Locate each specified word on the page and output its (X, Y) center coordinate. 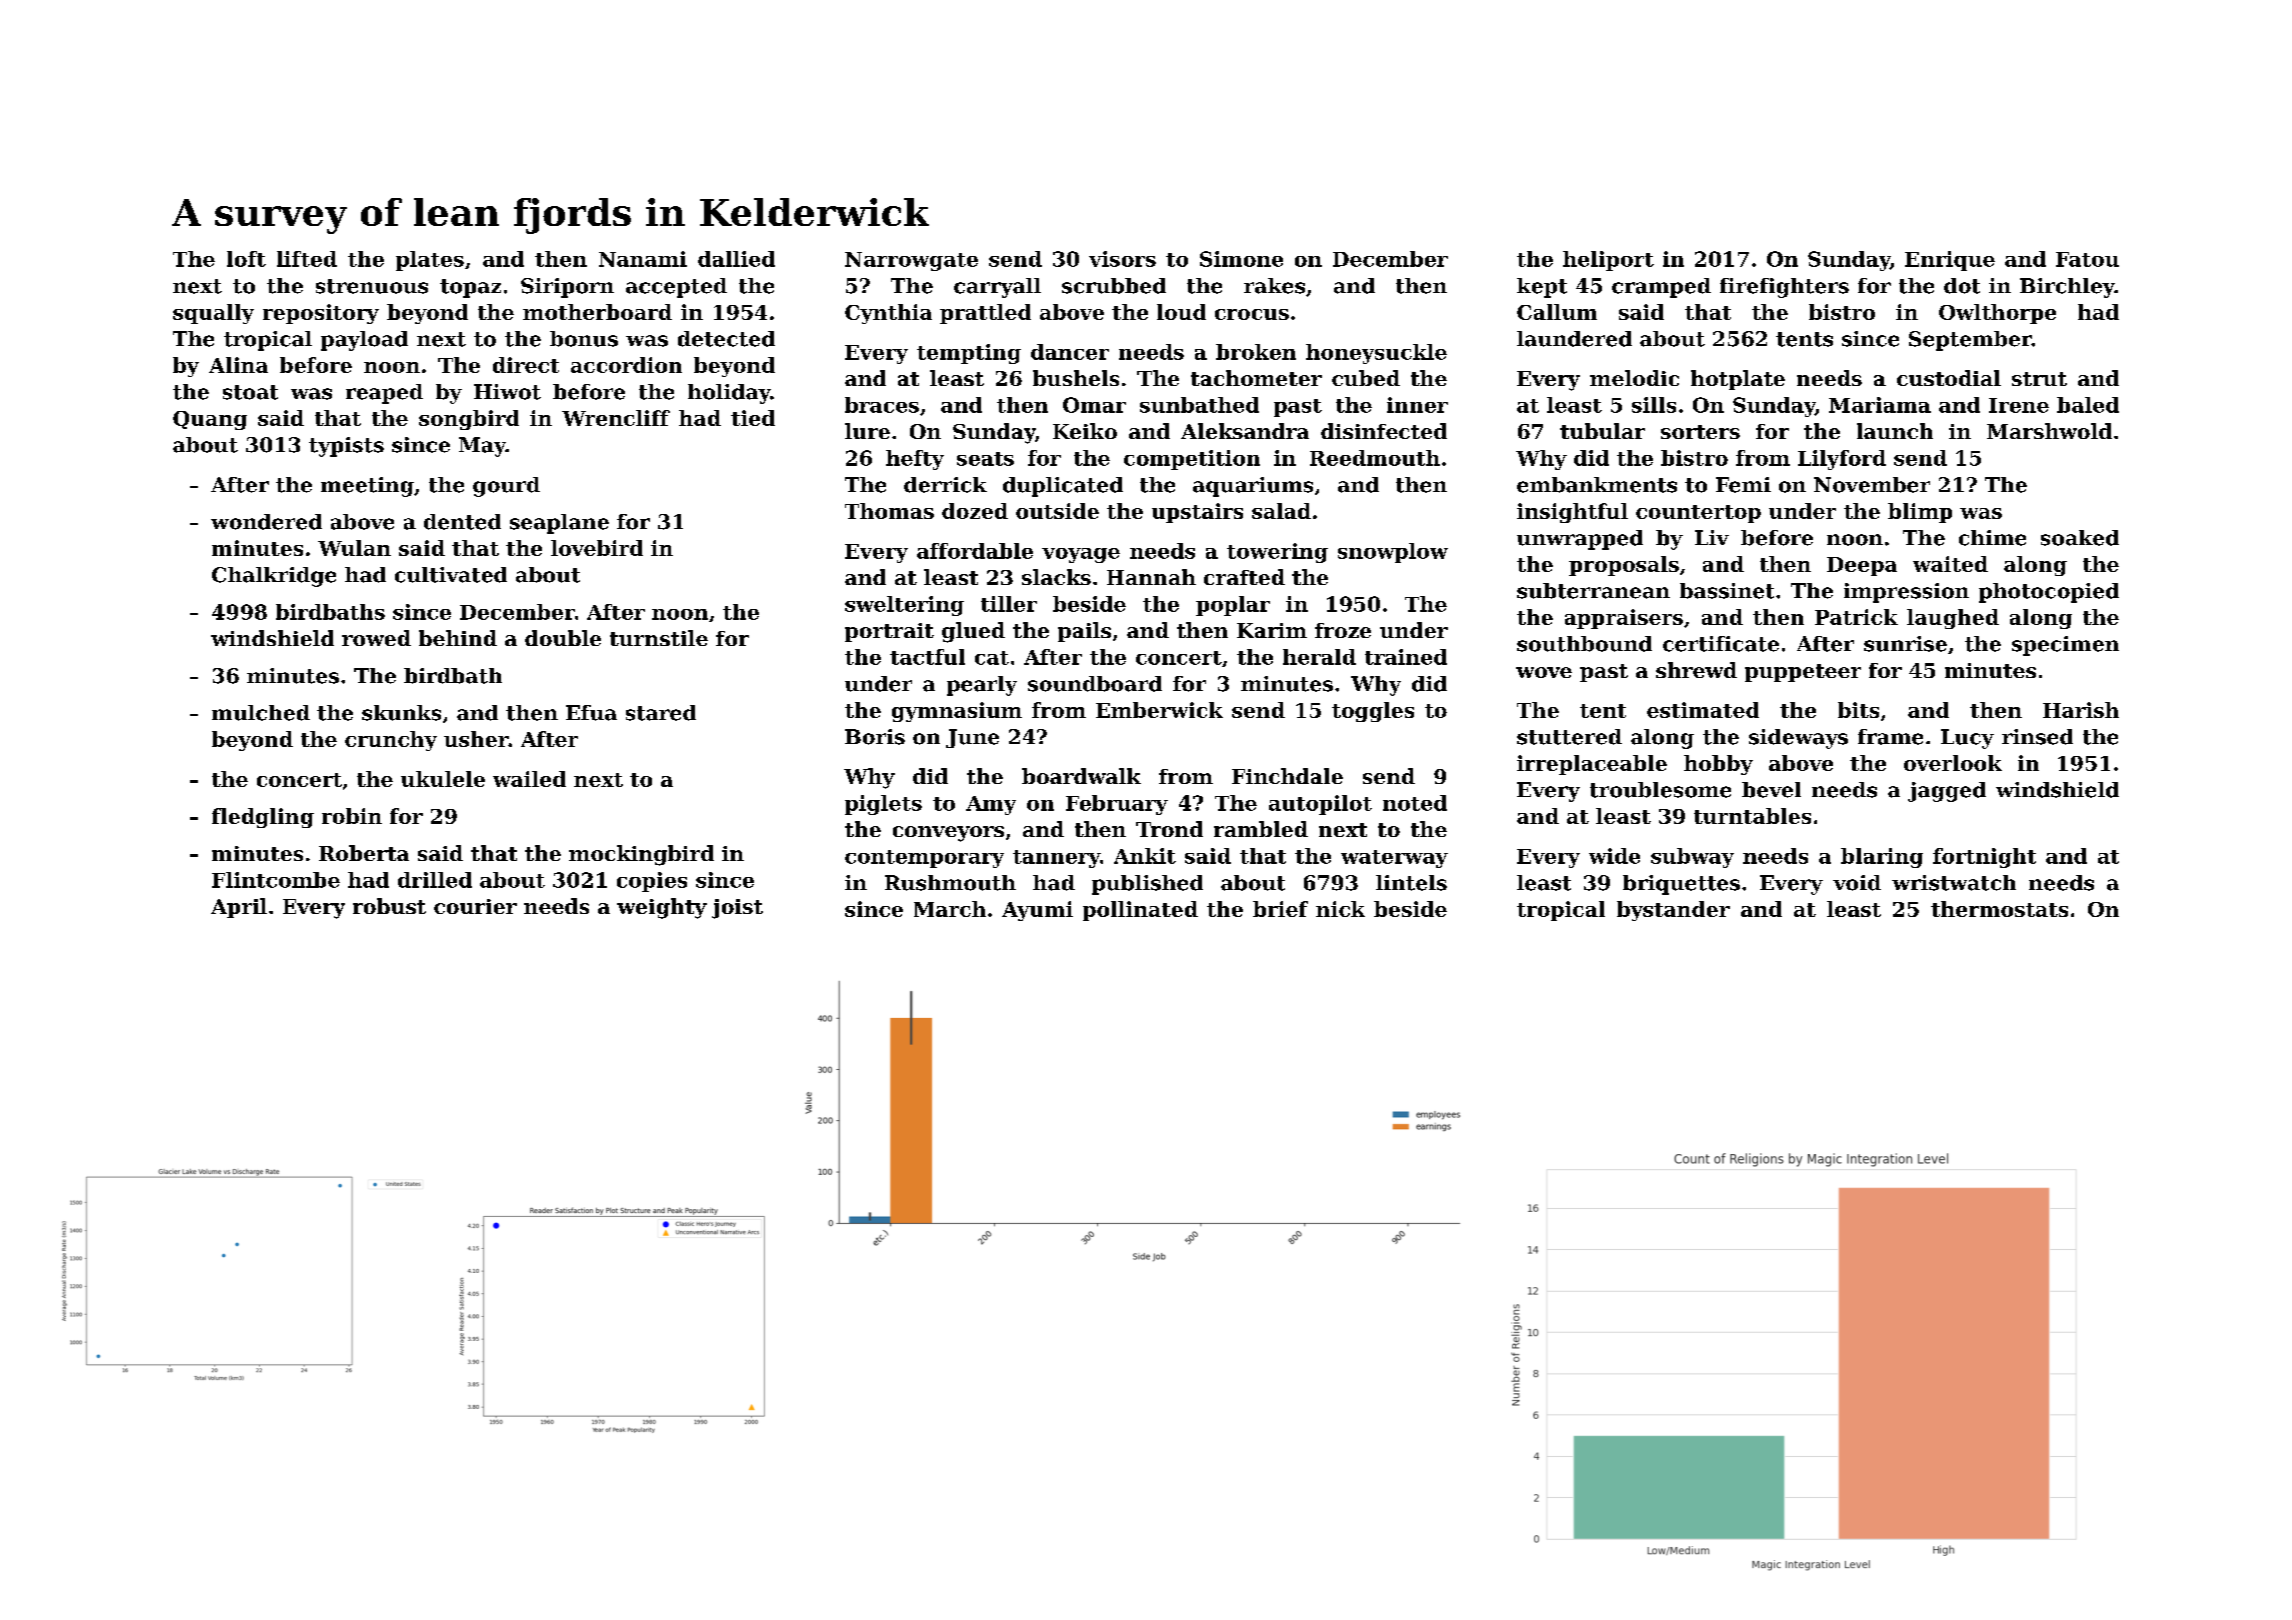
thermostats (1999, 909)
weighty (662, 908)
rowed (376, 638)
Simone (1241, 259)
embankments (1597, 485)
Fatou (2087, 259)
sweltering (904, 606)
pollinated (1140, 911)
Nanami (643, 259)
